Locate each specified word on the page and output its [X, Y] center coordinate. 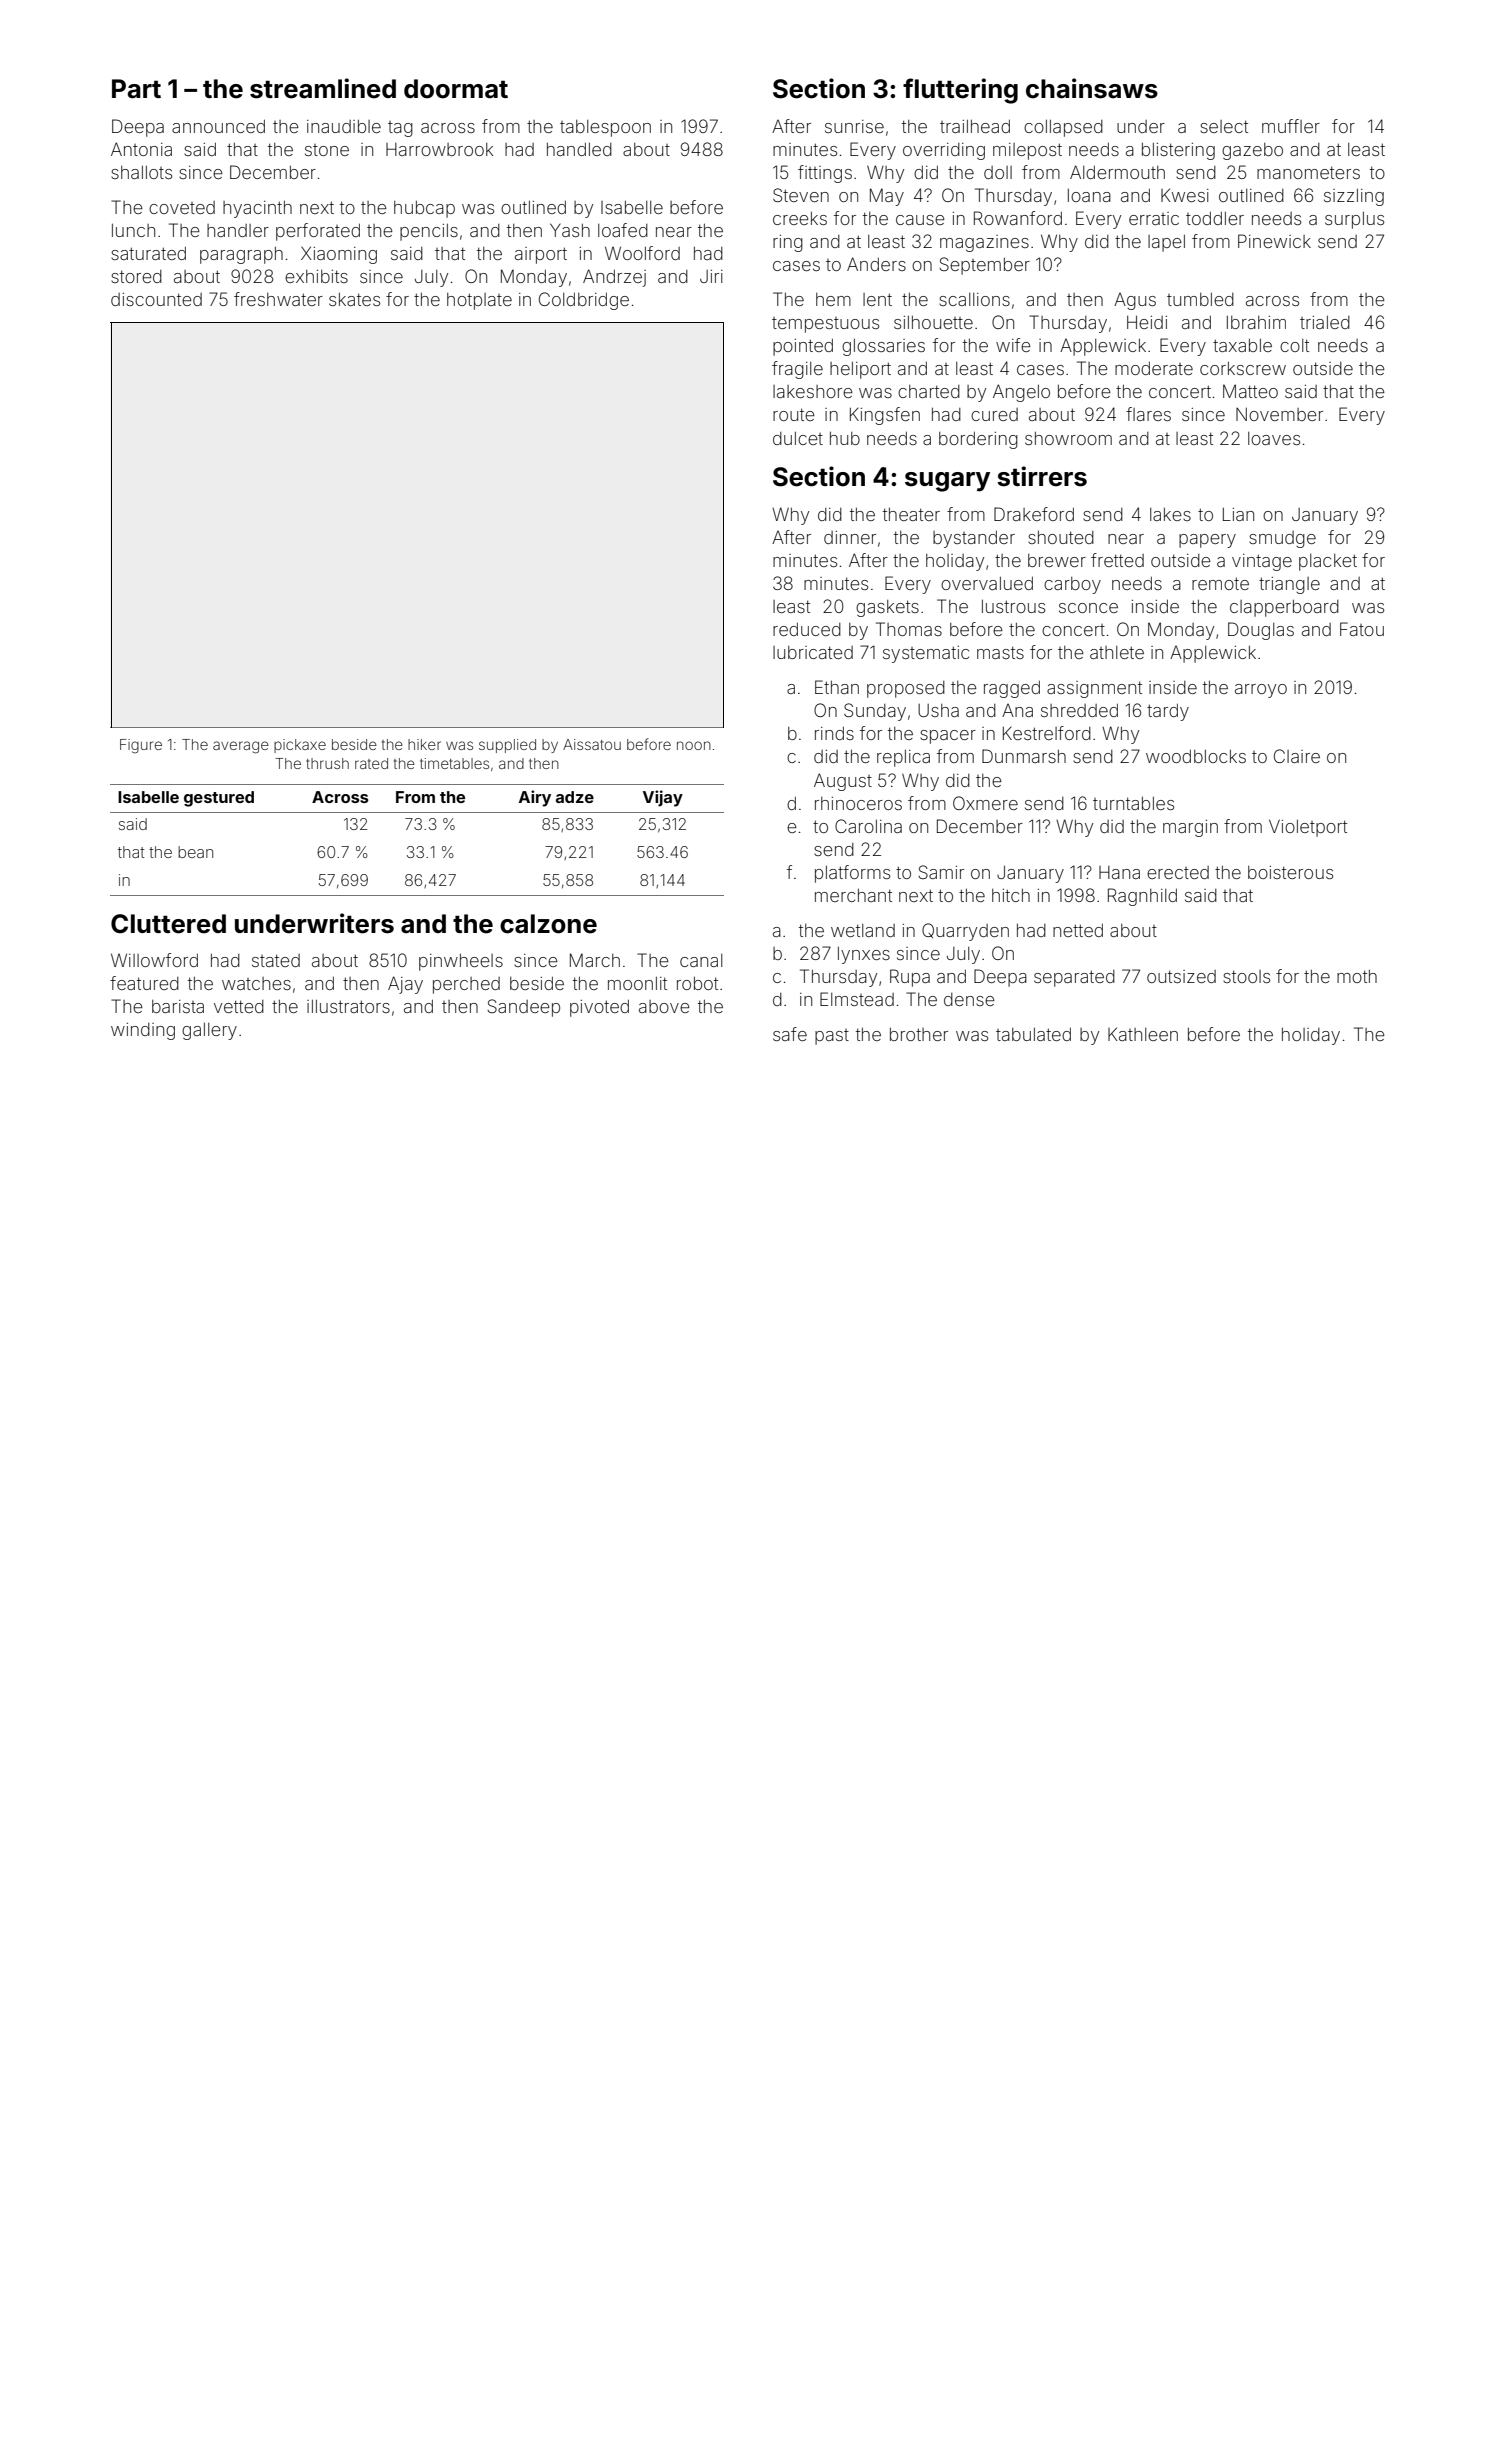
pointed [803, 347]
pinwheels [461, 962]
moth [1357, 976]
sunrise [854, 126]
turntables [1133, 803]
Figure [141, 746]
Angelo [1021, 393]
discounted [156, 299]
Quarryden [965, 932]
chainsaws [1092, 88]
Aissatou [592, 744]
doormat [456, 89]
